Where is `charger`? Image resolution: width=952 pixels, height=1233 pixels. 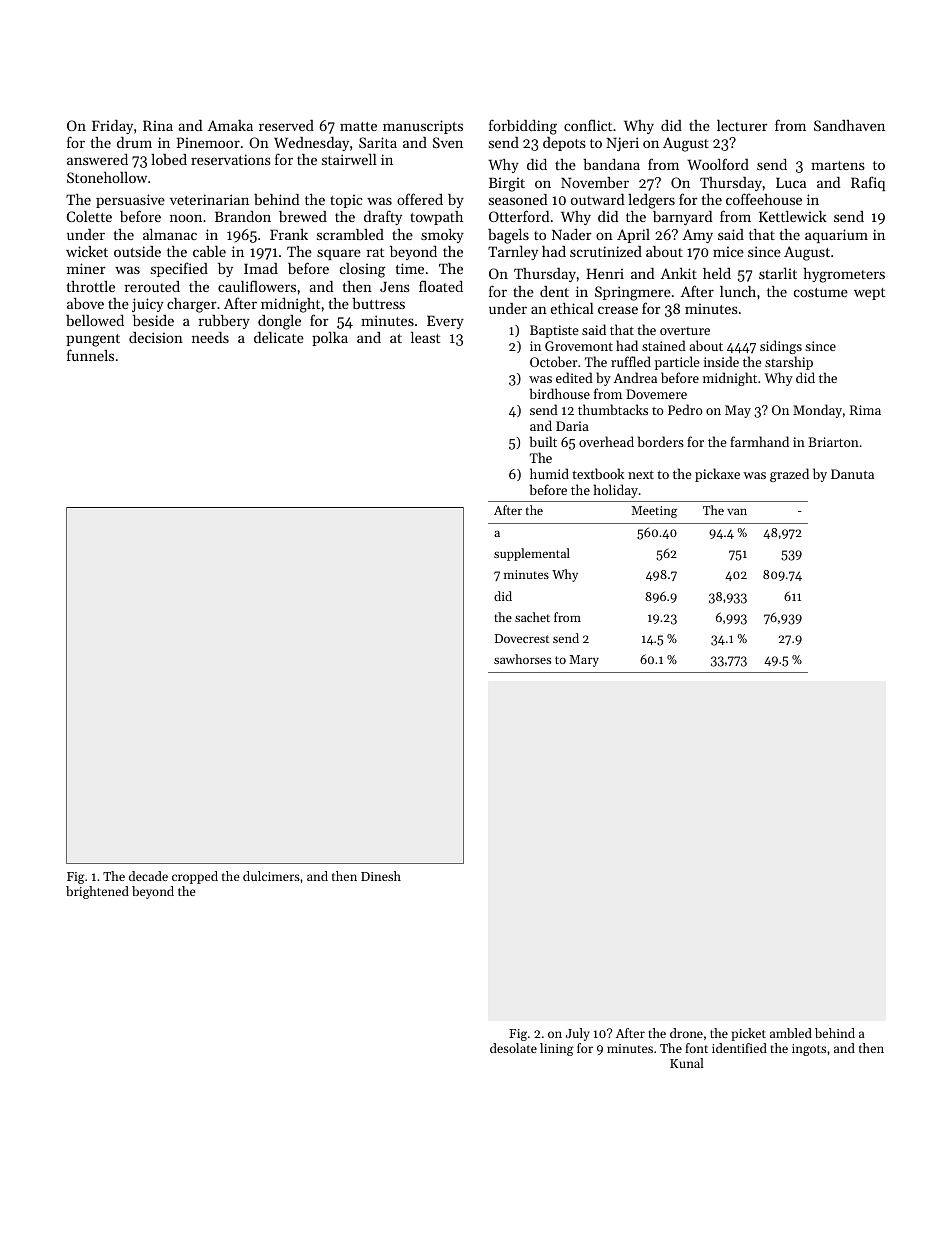 charger is located at coordinates (192, 305).
